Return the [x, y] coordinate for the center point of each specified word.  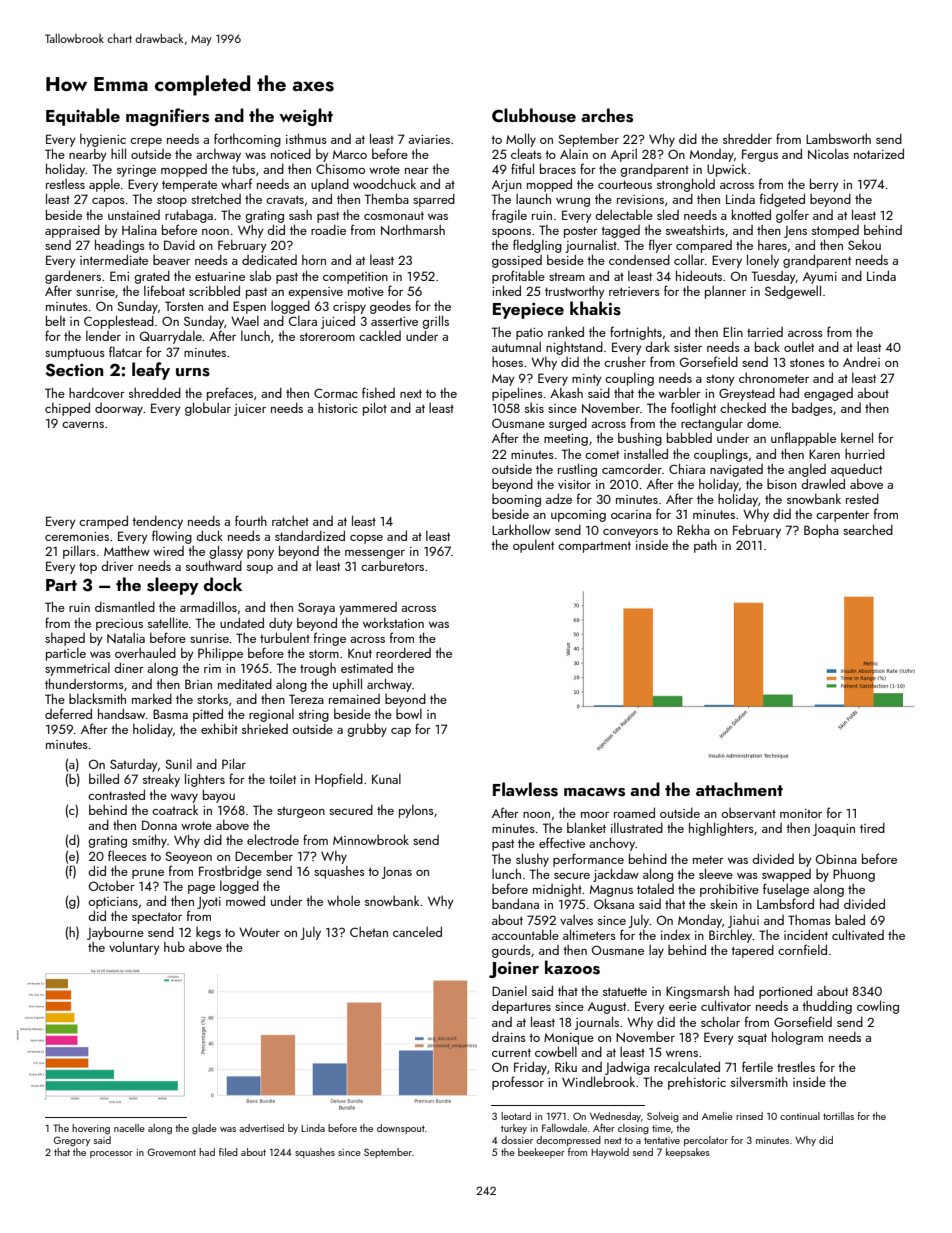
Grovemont [171, 1152]
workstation [393, 622]
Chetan [369, 932]
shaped [65, 639]
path [705, 546]
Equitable [83, 117]
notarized [879, 153]
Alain [574, 153]
